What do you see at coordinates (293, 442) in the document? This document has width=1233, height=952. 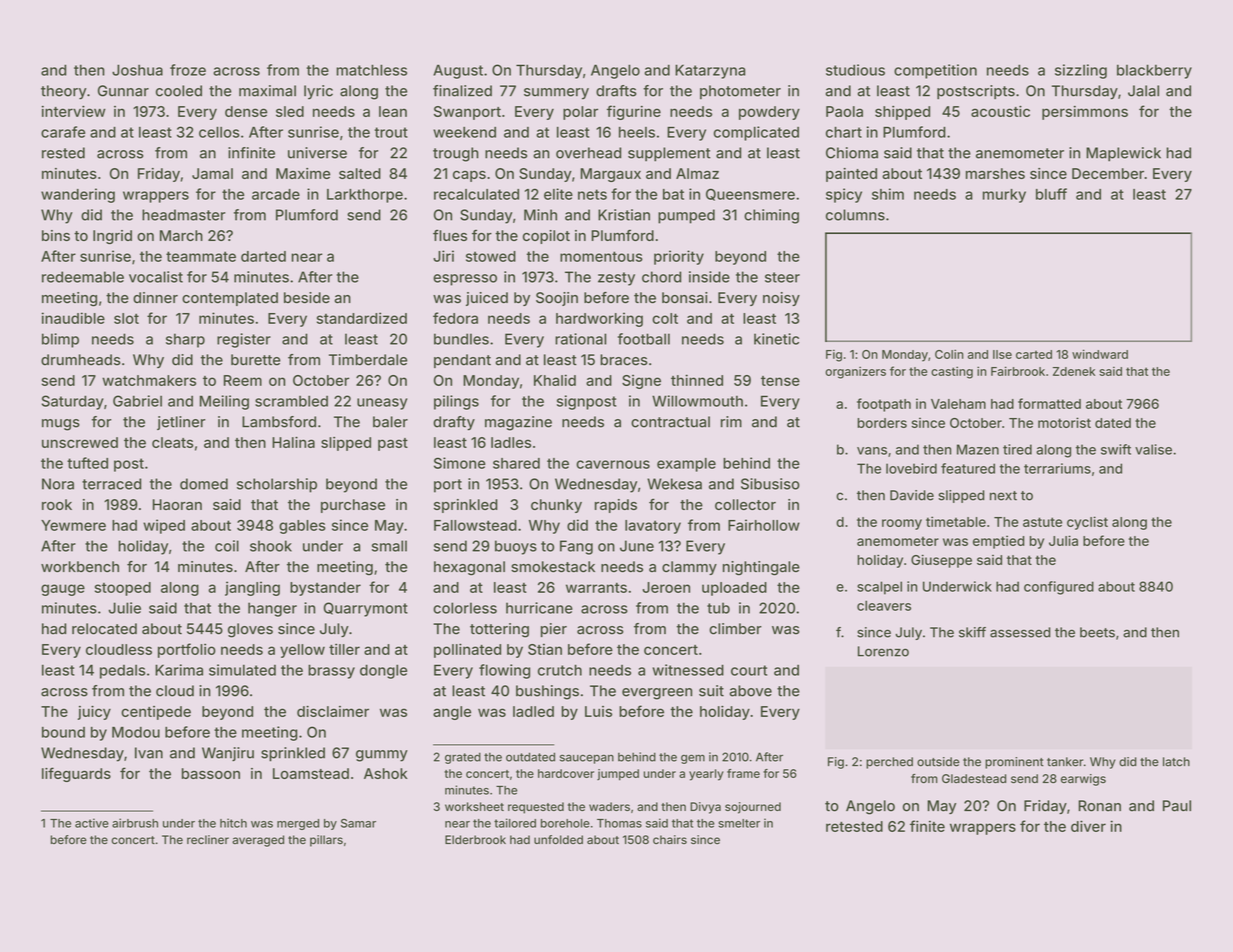 I see `Halina` at bounding box center [293, 442].
